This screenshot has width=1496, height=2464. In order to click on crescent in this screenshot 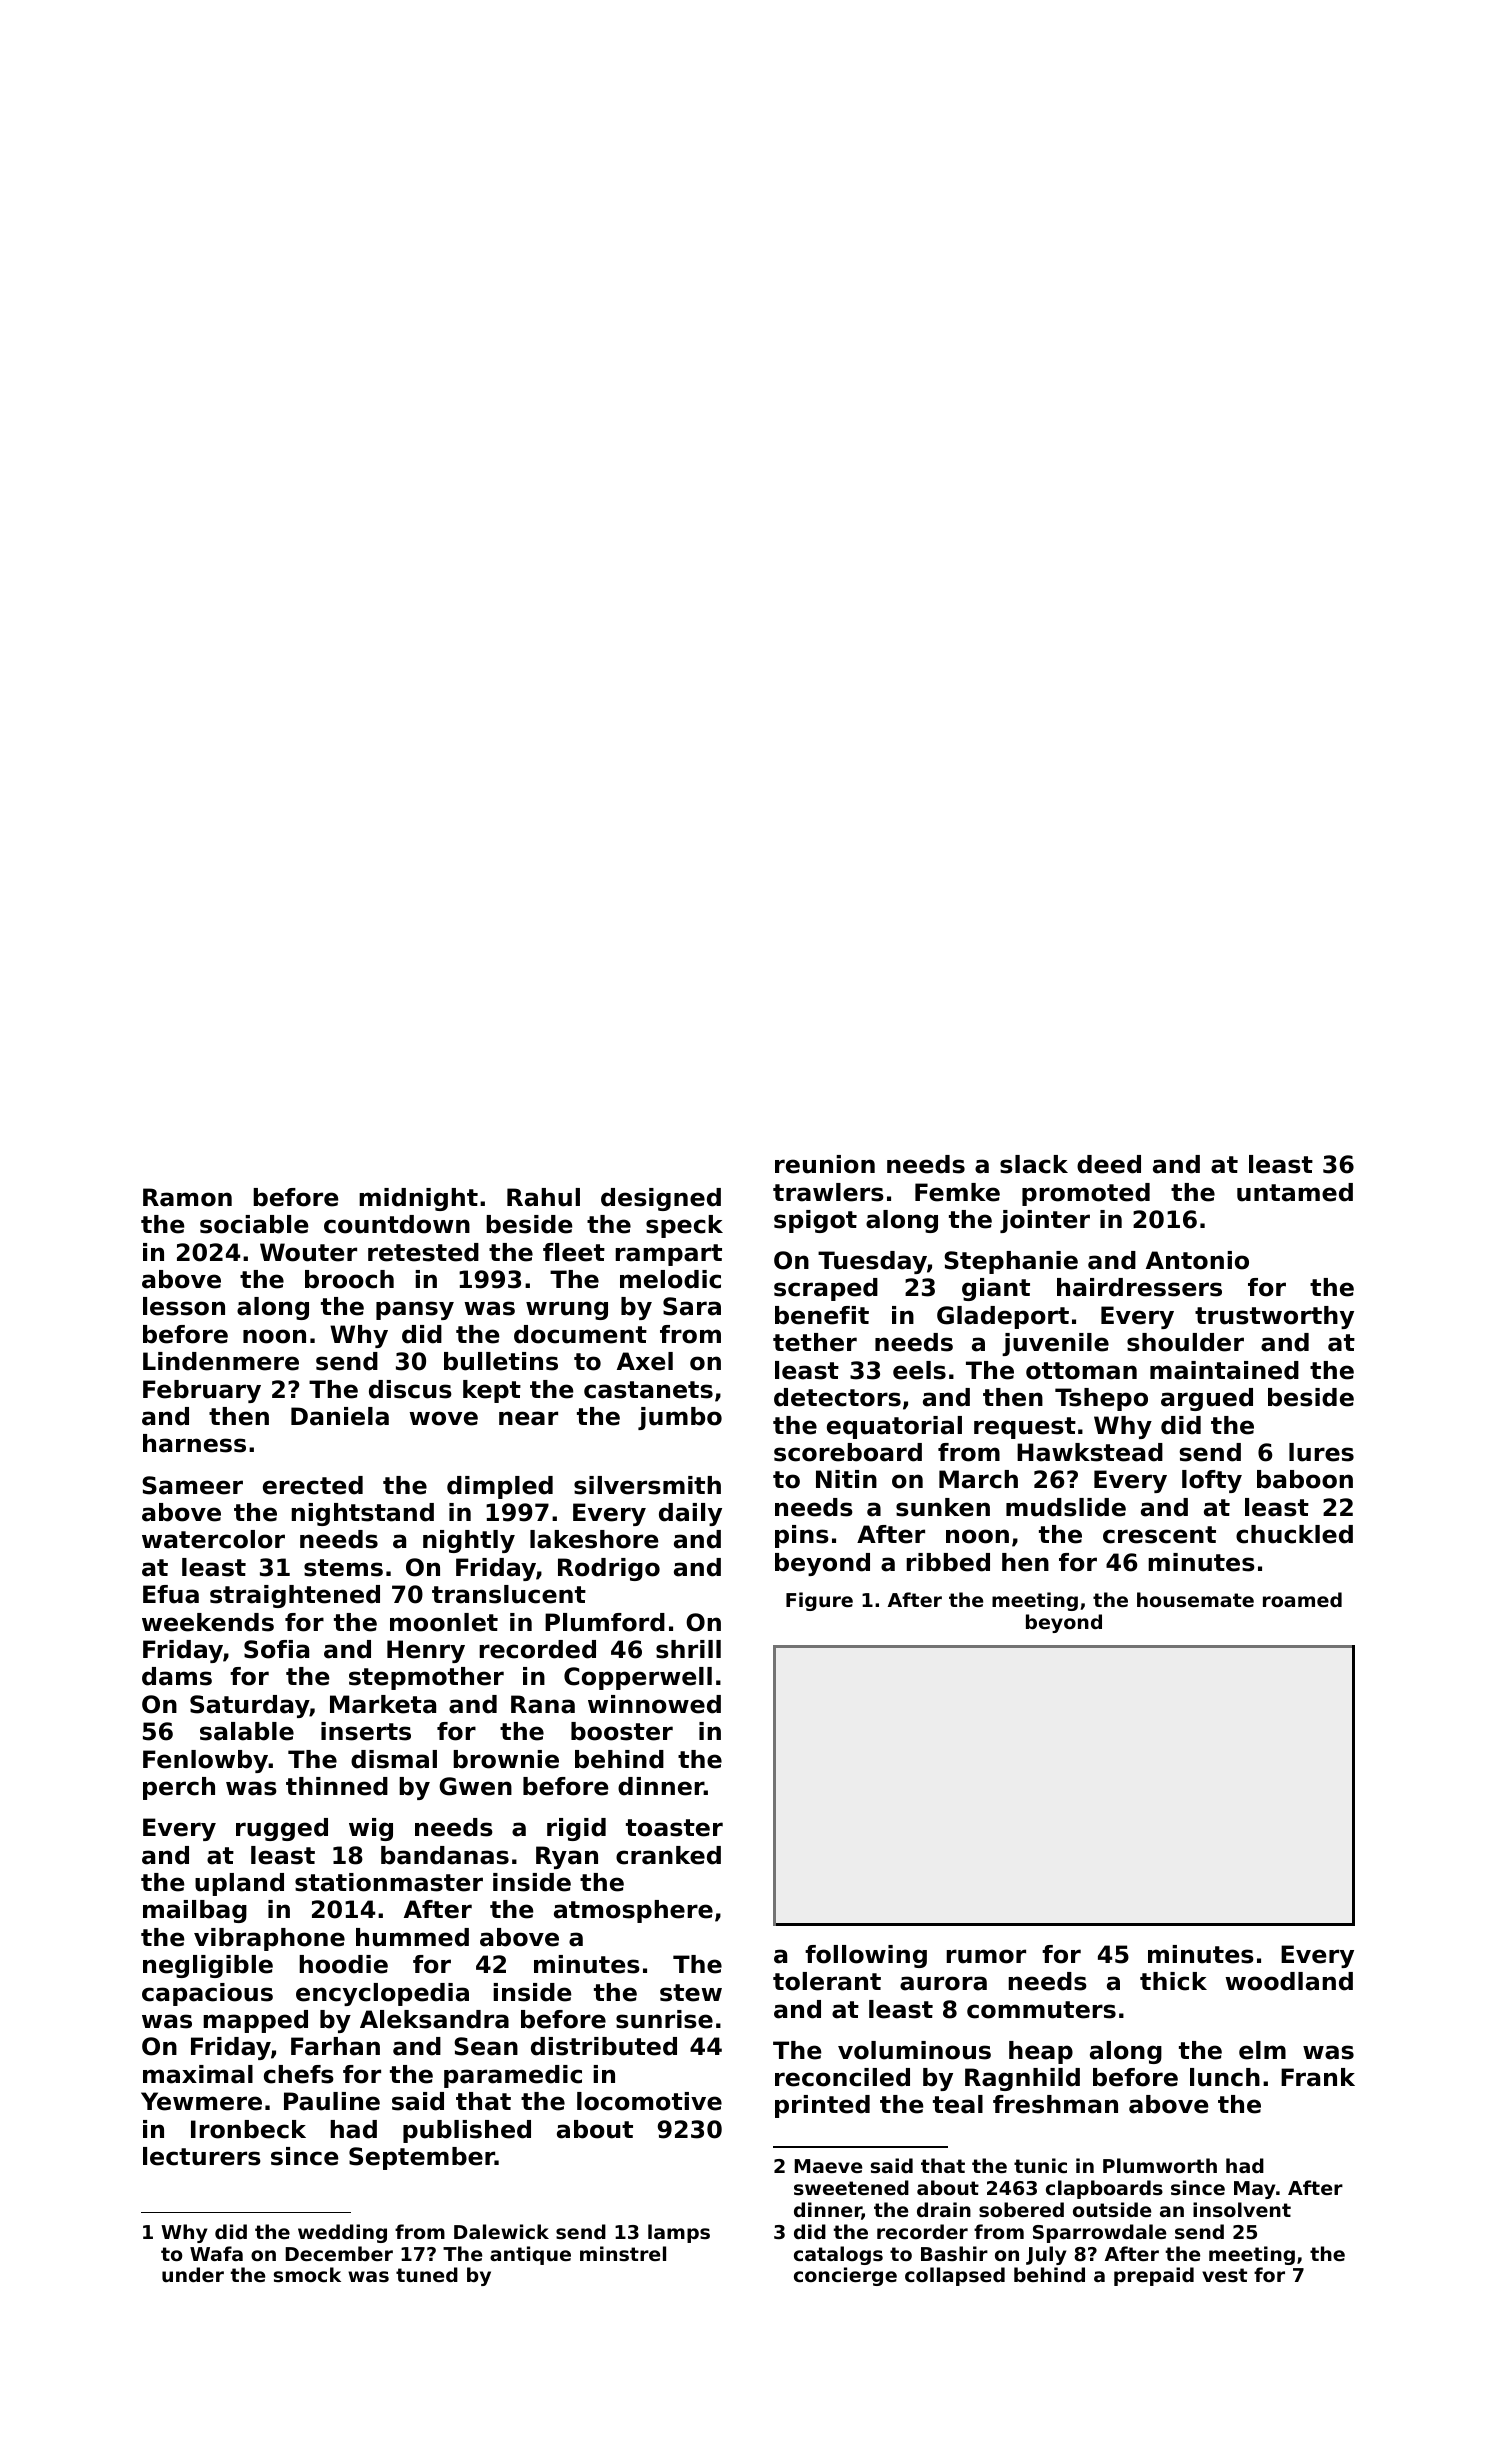, I will do `click(1159, 1535)`.
